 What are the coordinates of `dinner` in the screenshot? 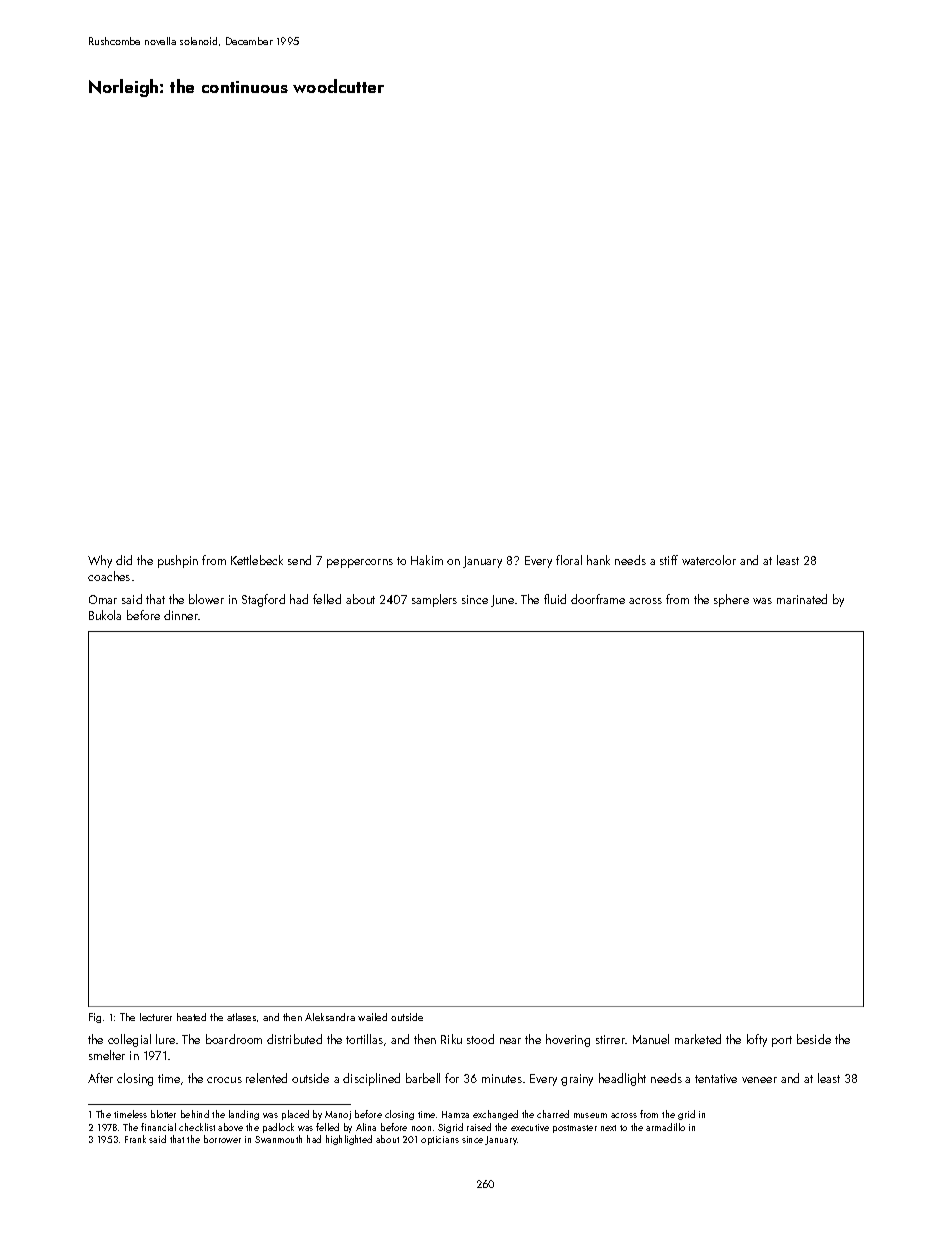 It's located at (181, 615).
